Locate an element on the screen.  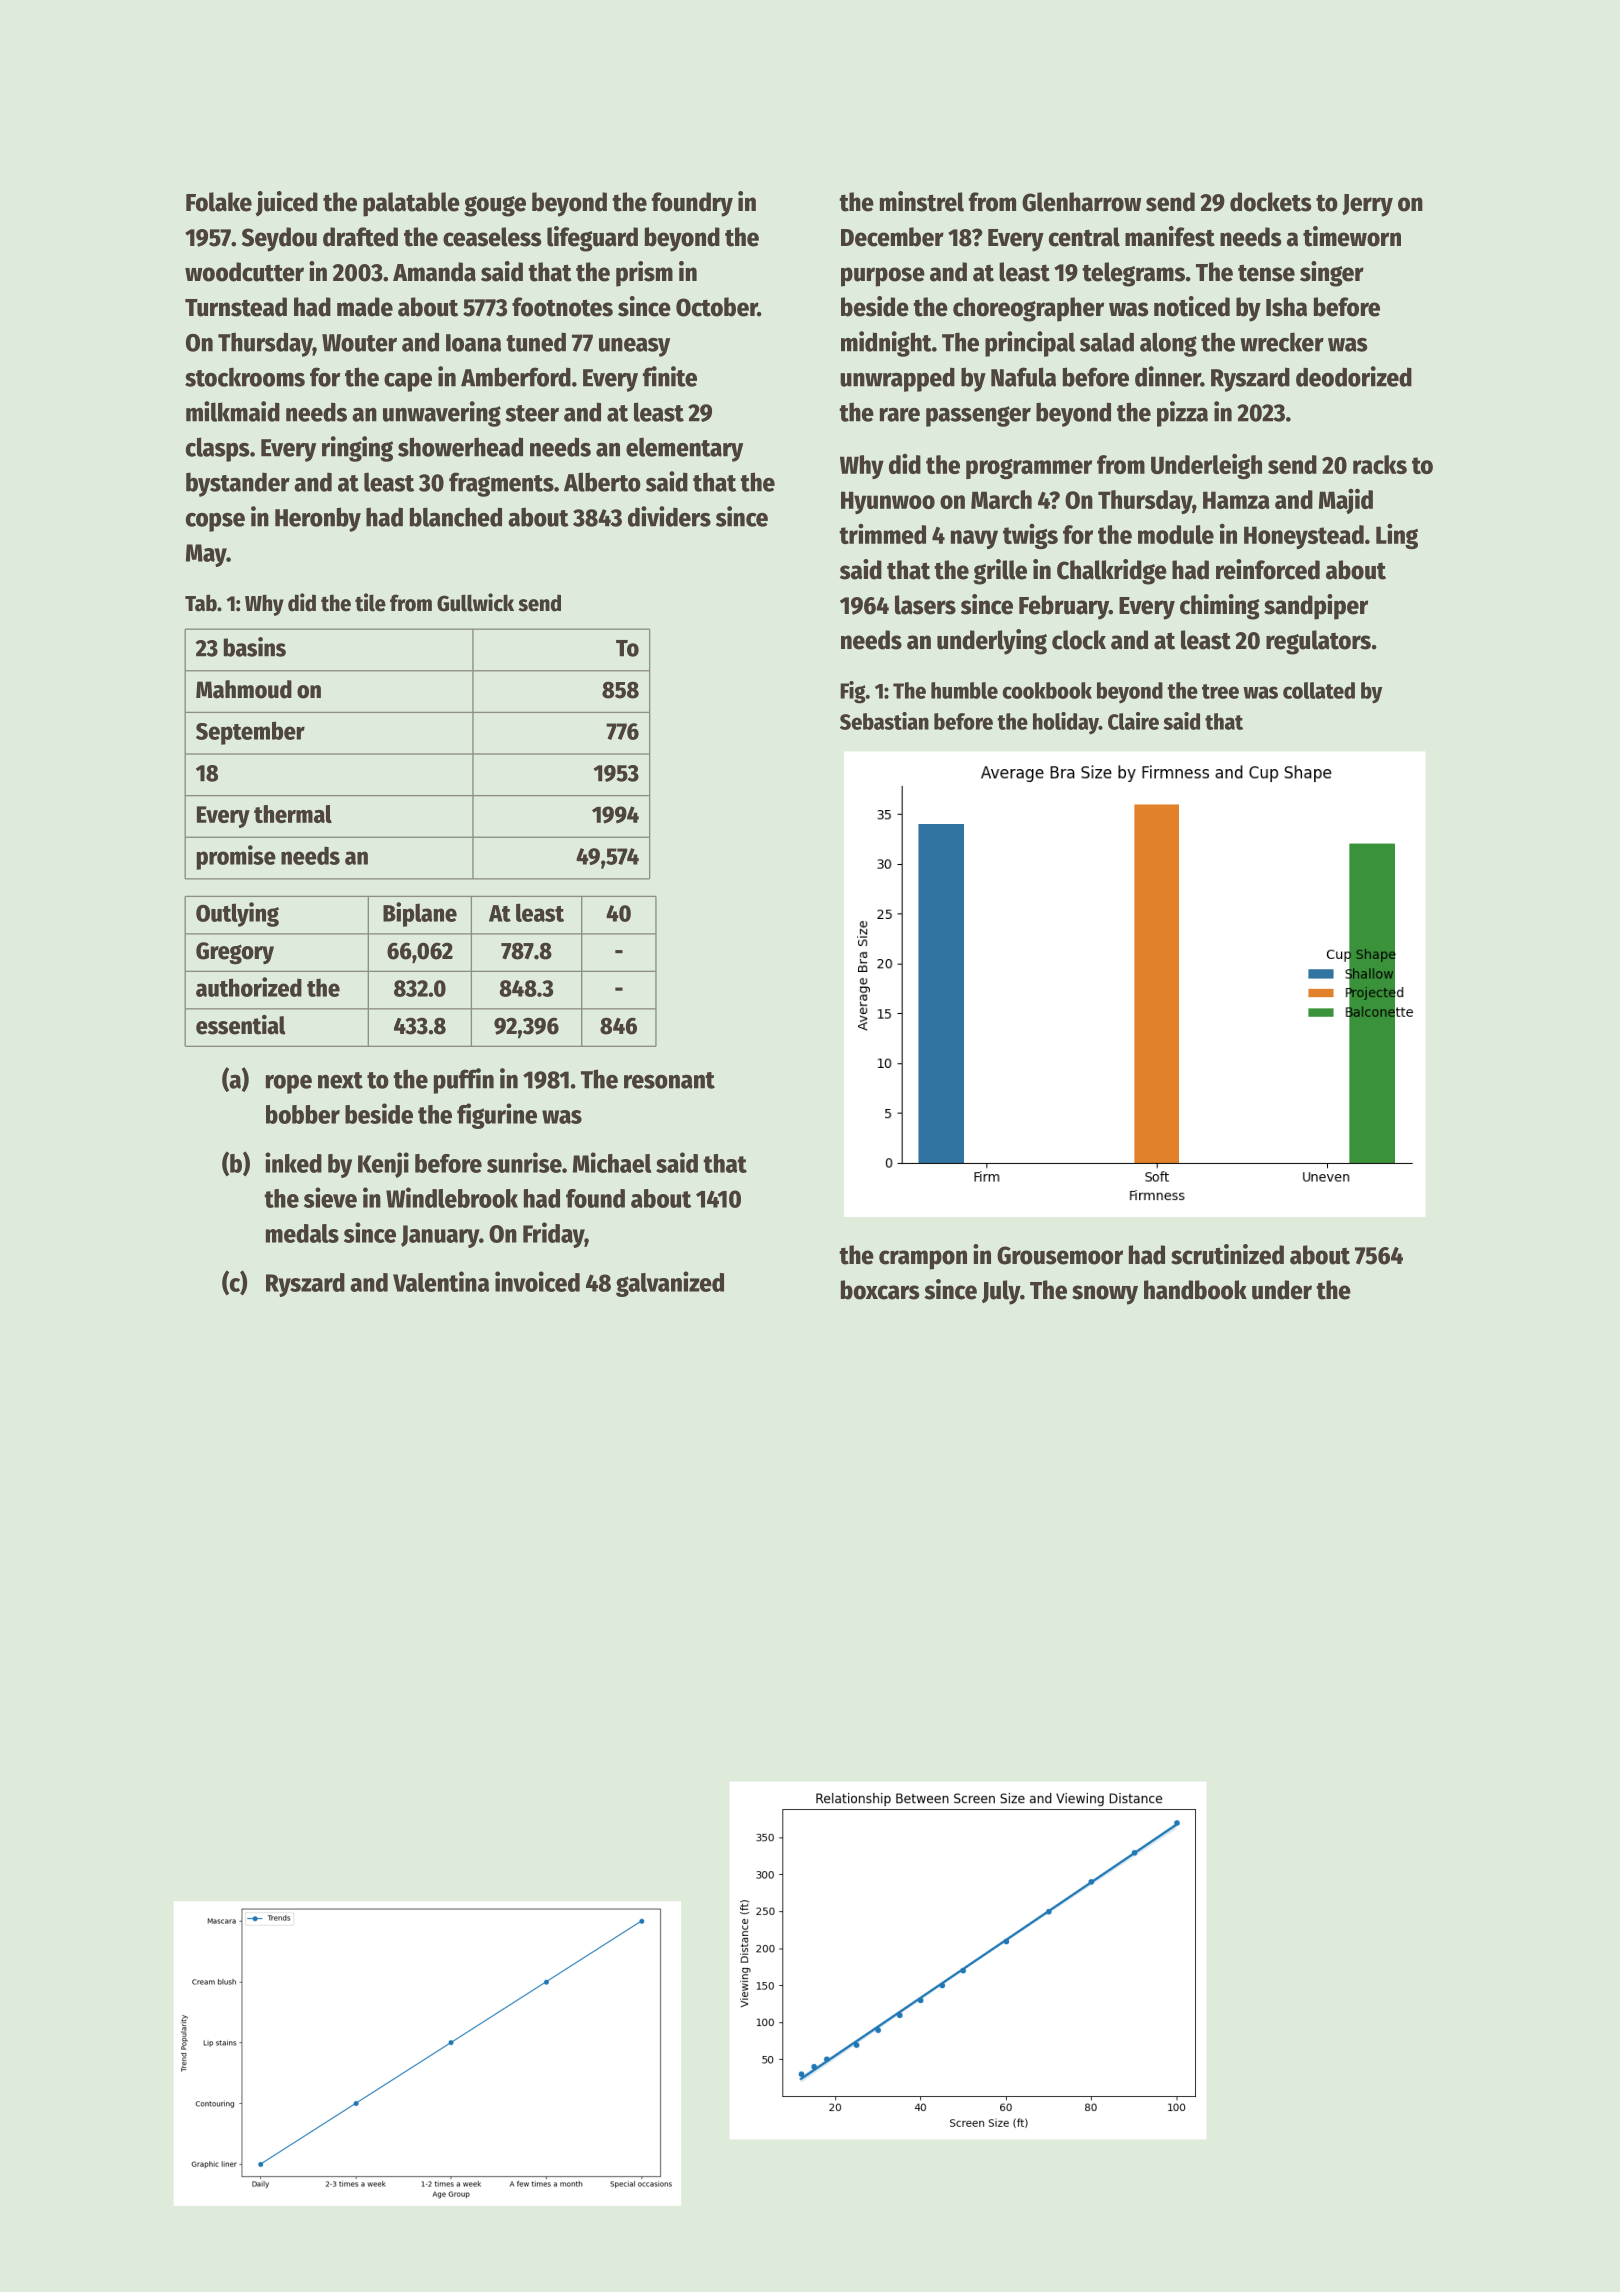
medals is located at coordinates (302, 1233).
